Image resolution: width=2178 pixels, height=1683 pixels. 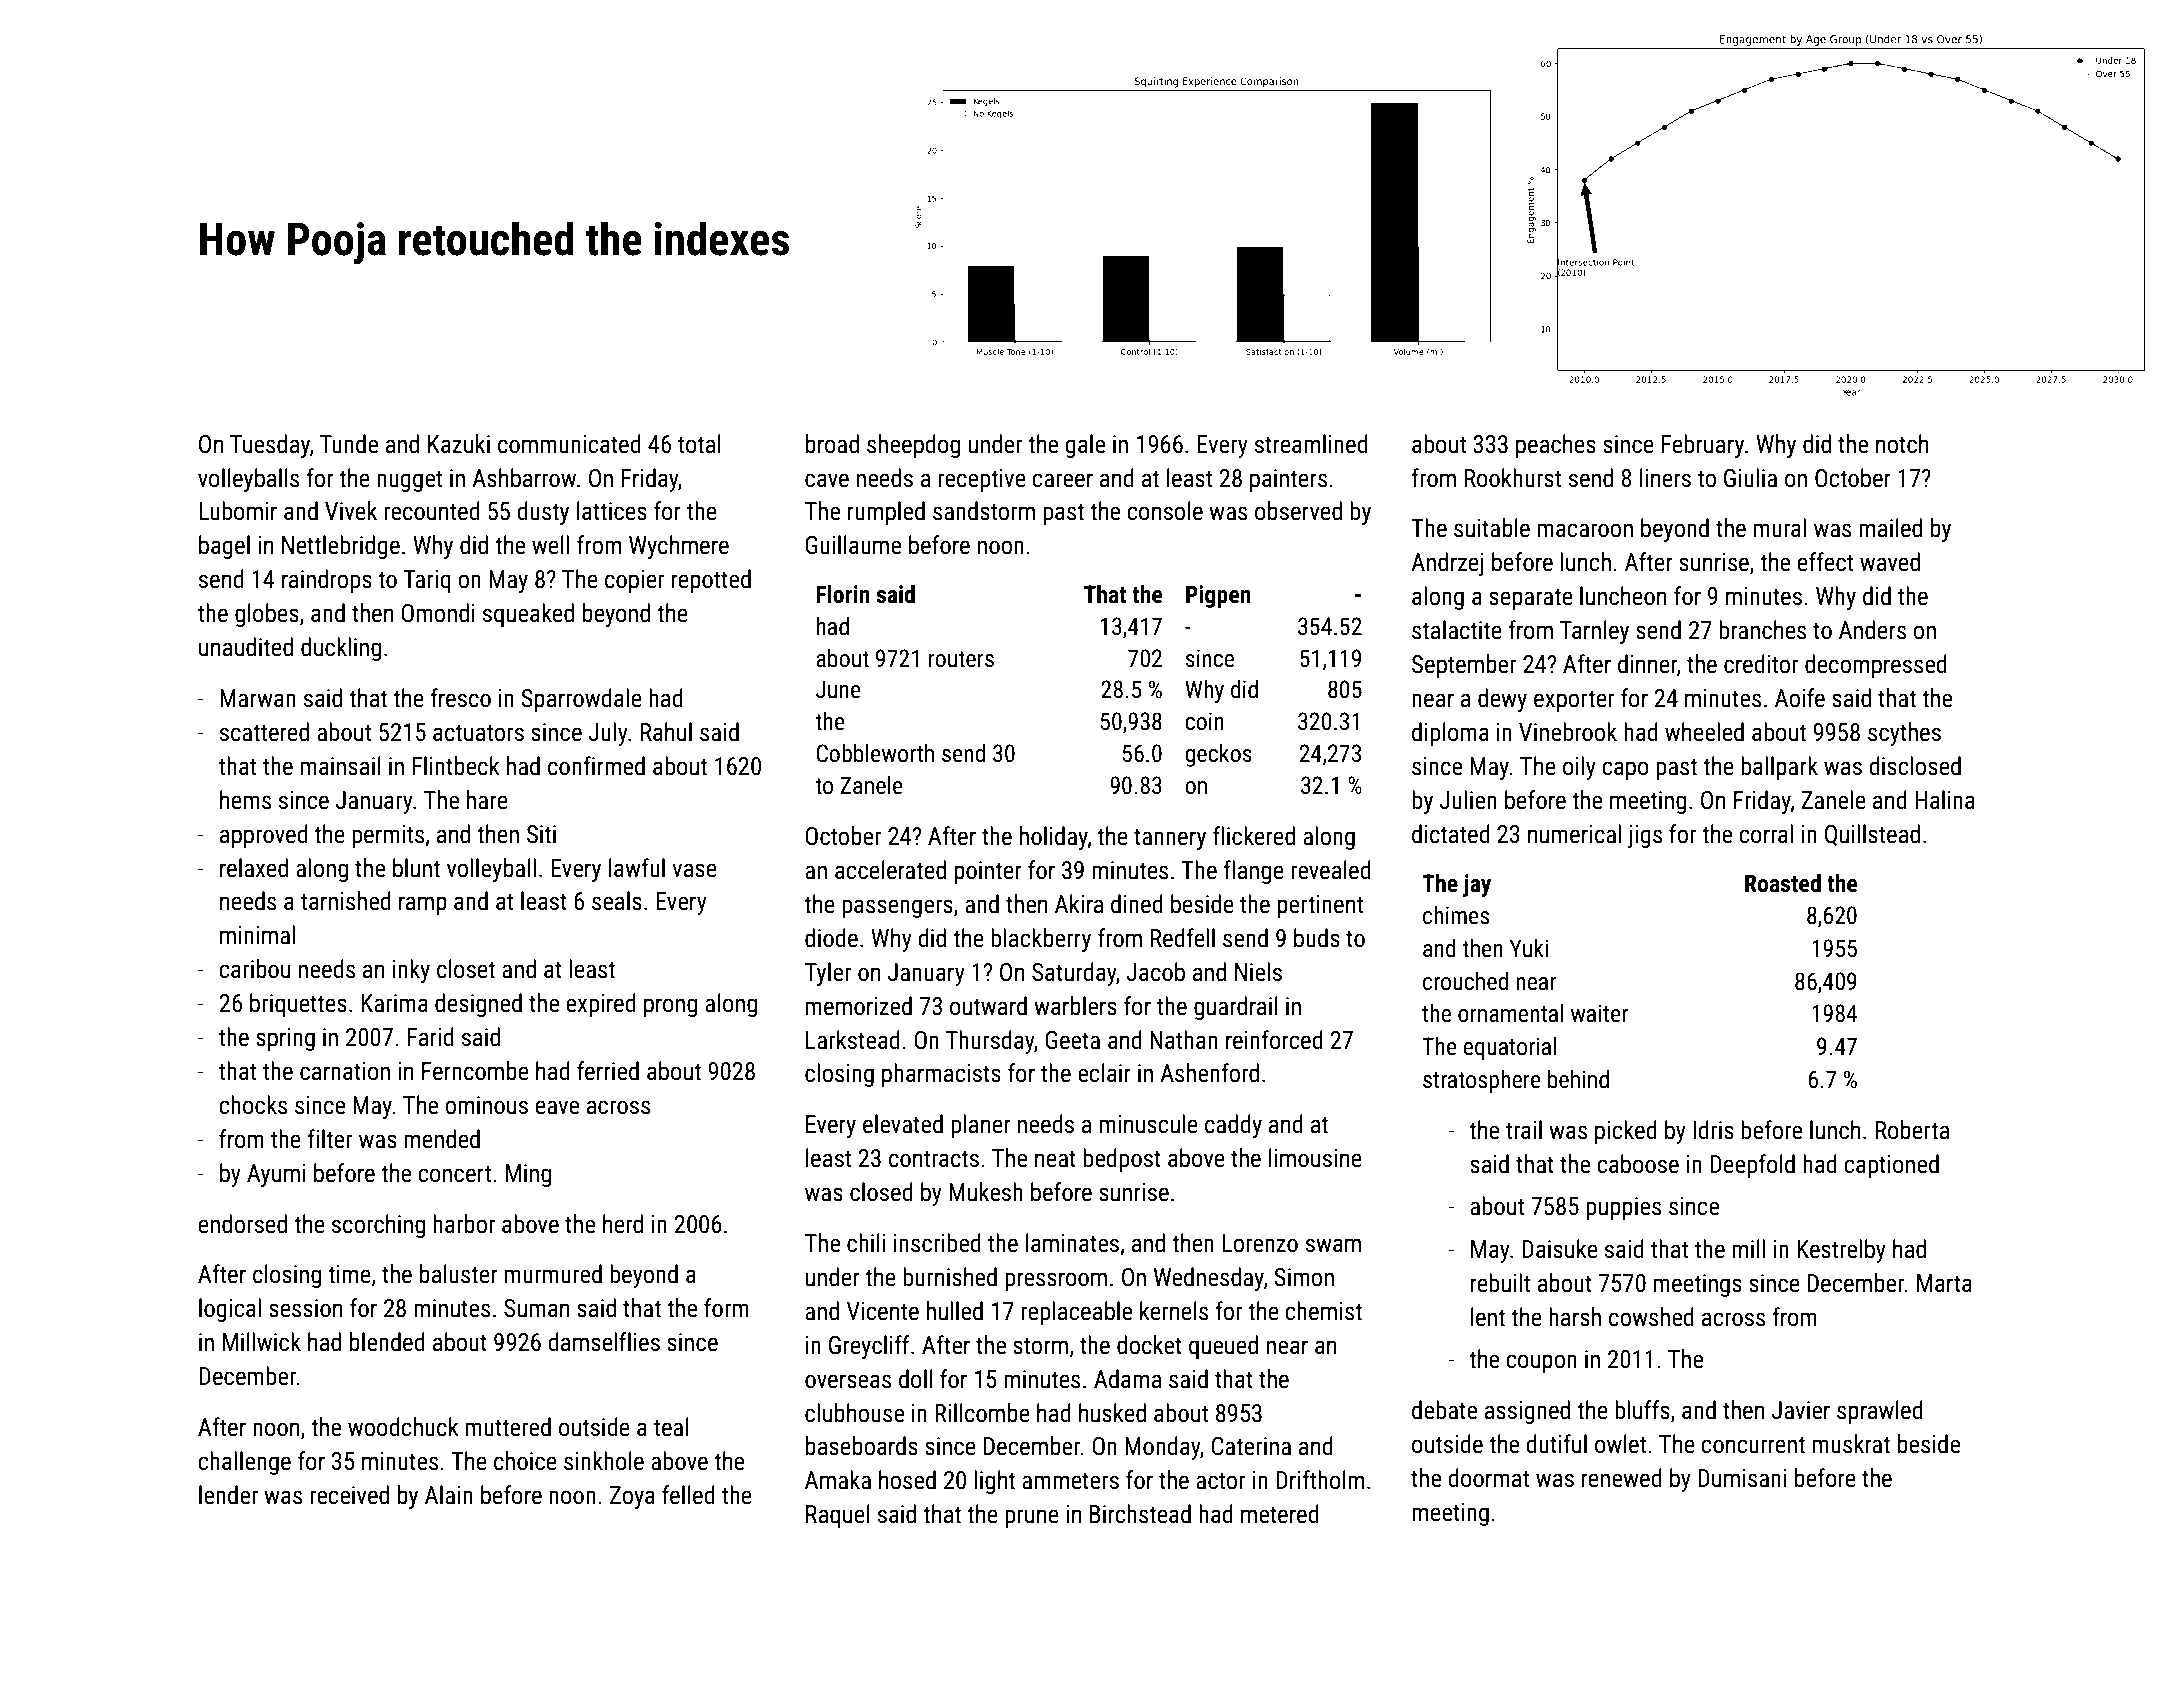 What do you see at coordinates (525, 1461) in the screenshot?
I see `choice` at bounding box center [525, 1461].
